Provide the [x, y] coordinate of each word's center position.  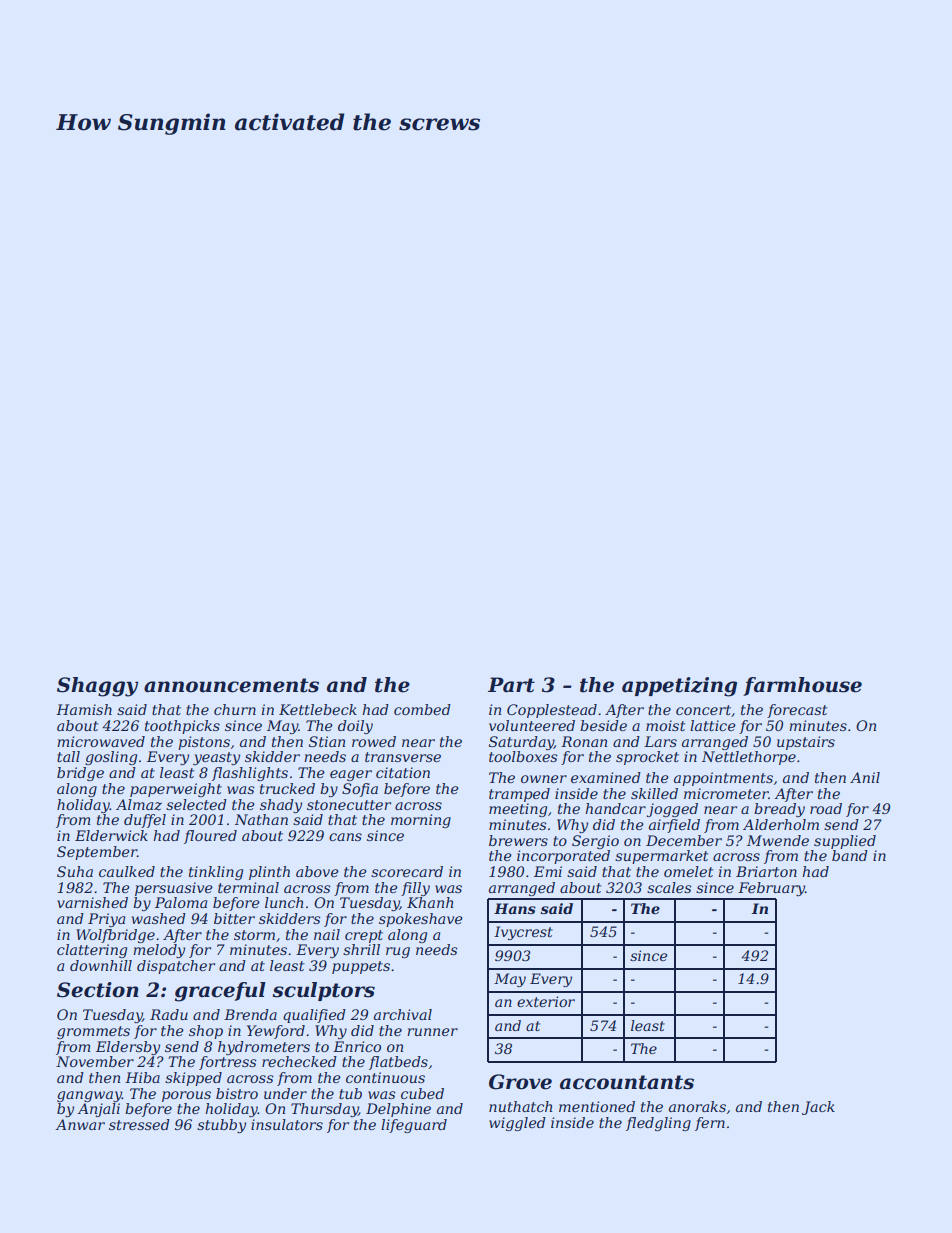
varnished [92, 902]
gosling [111, 758]
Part [511, 685]
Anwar [80, 1124]
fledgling [658, 1124]
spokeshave [421, 920]
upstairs [806, 743]
